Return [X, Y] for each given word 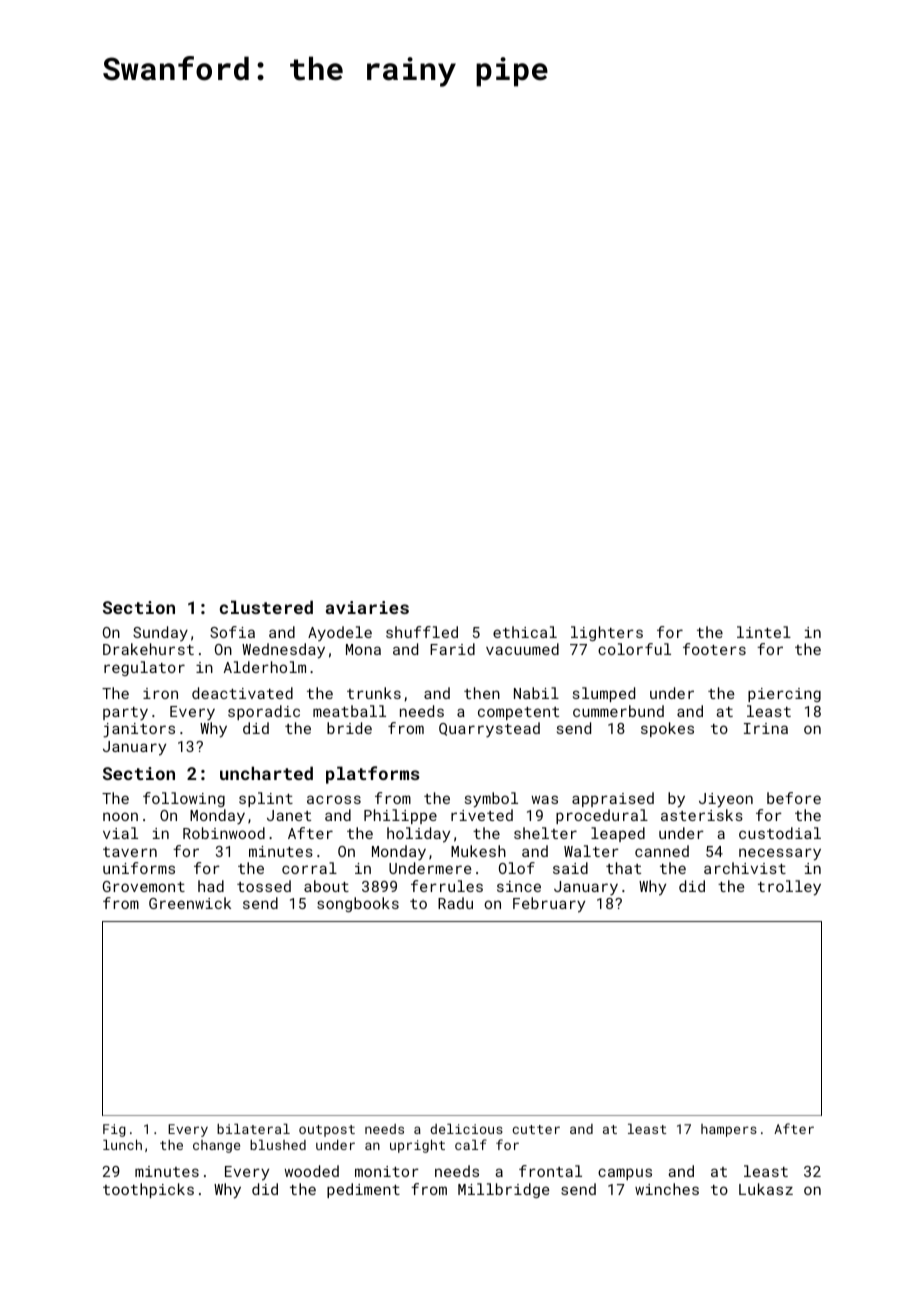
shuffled [422, 632]
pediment [363, 1190]
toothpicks [148, 1190]
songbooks [358, 904]
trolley [789, 888]
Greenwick [190, 903]
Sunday [160, 633]
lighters [607, 633]
